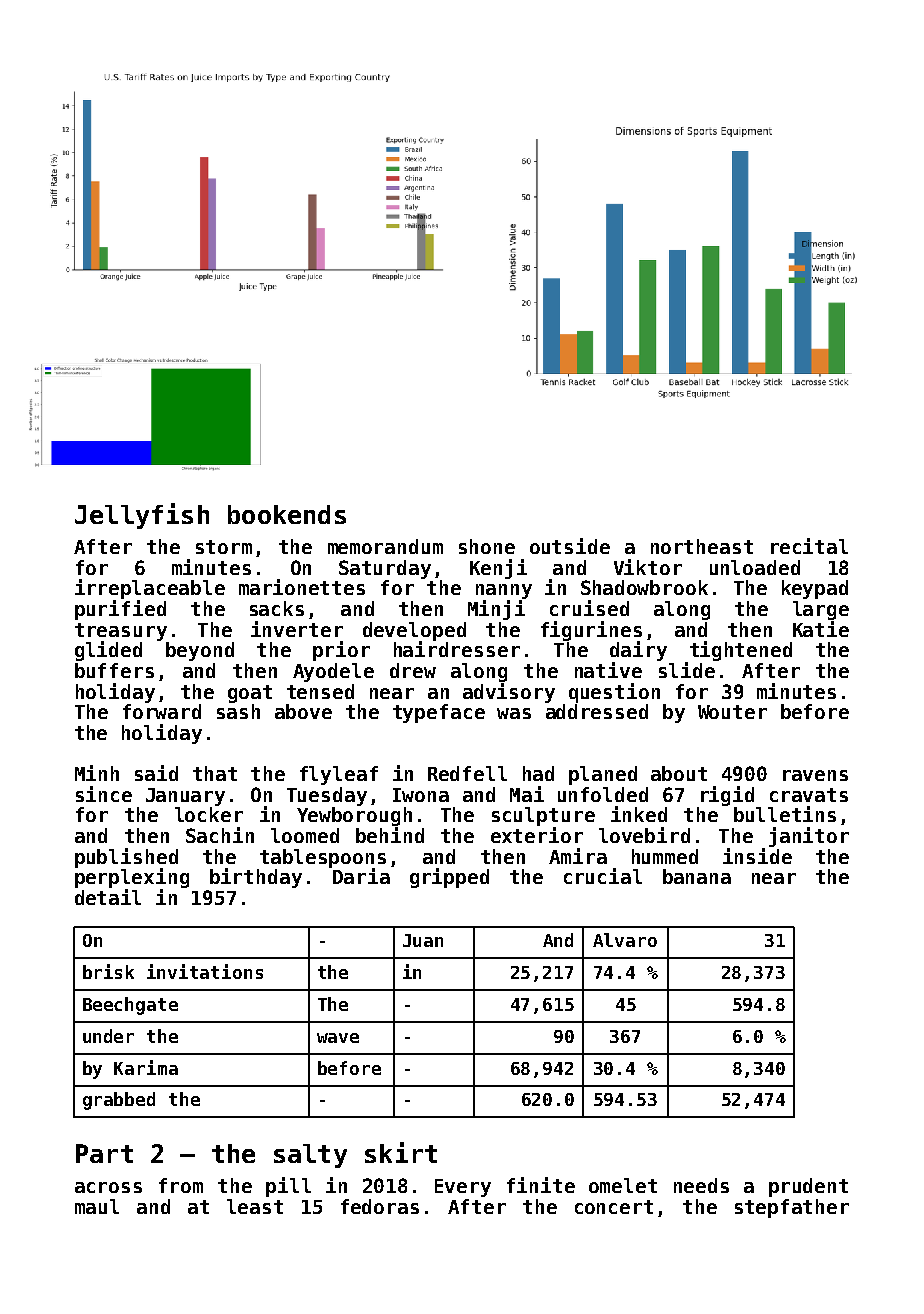 The width and height of the screenshot is (924, 1314). What do you see at coordinates (97, 773) in the screenshot?
I see `Minh` at bounding box center [97, 773].
